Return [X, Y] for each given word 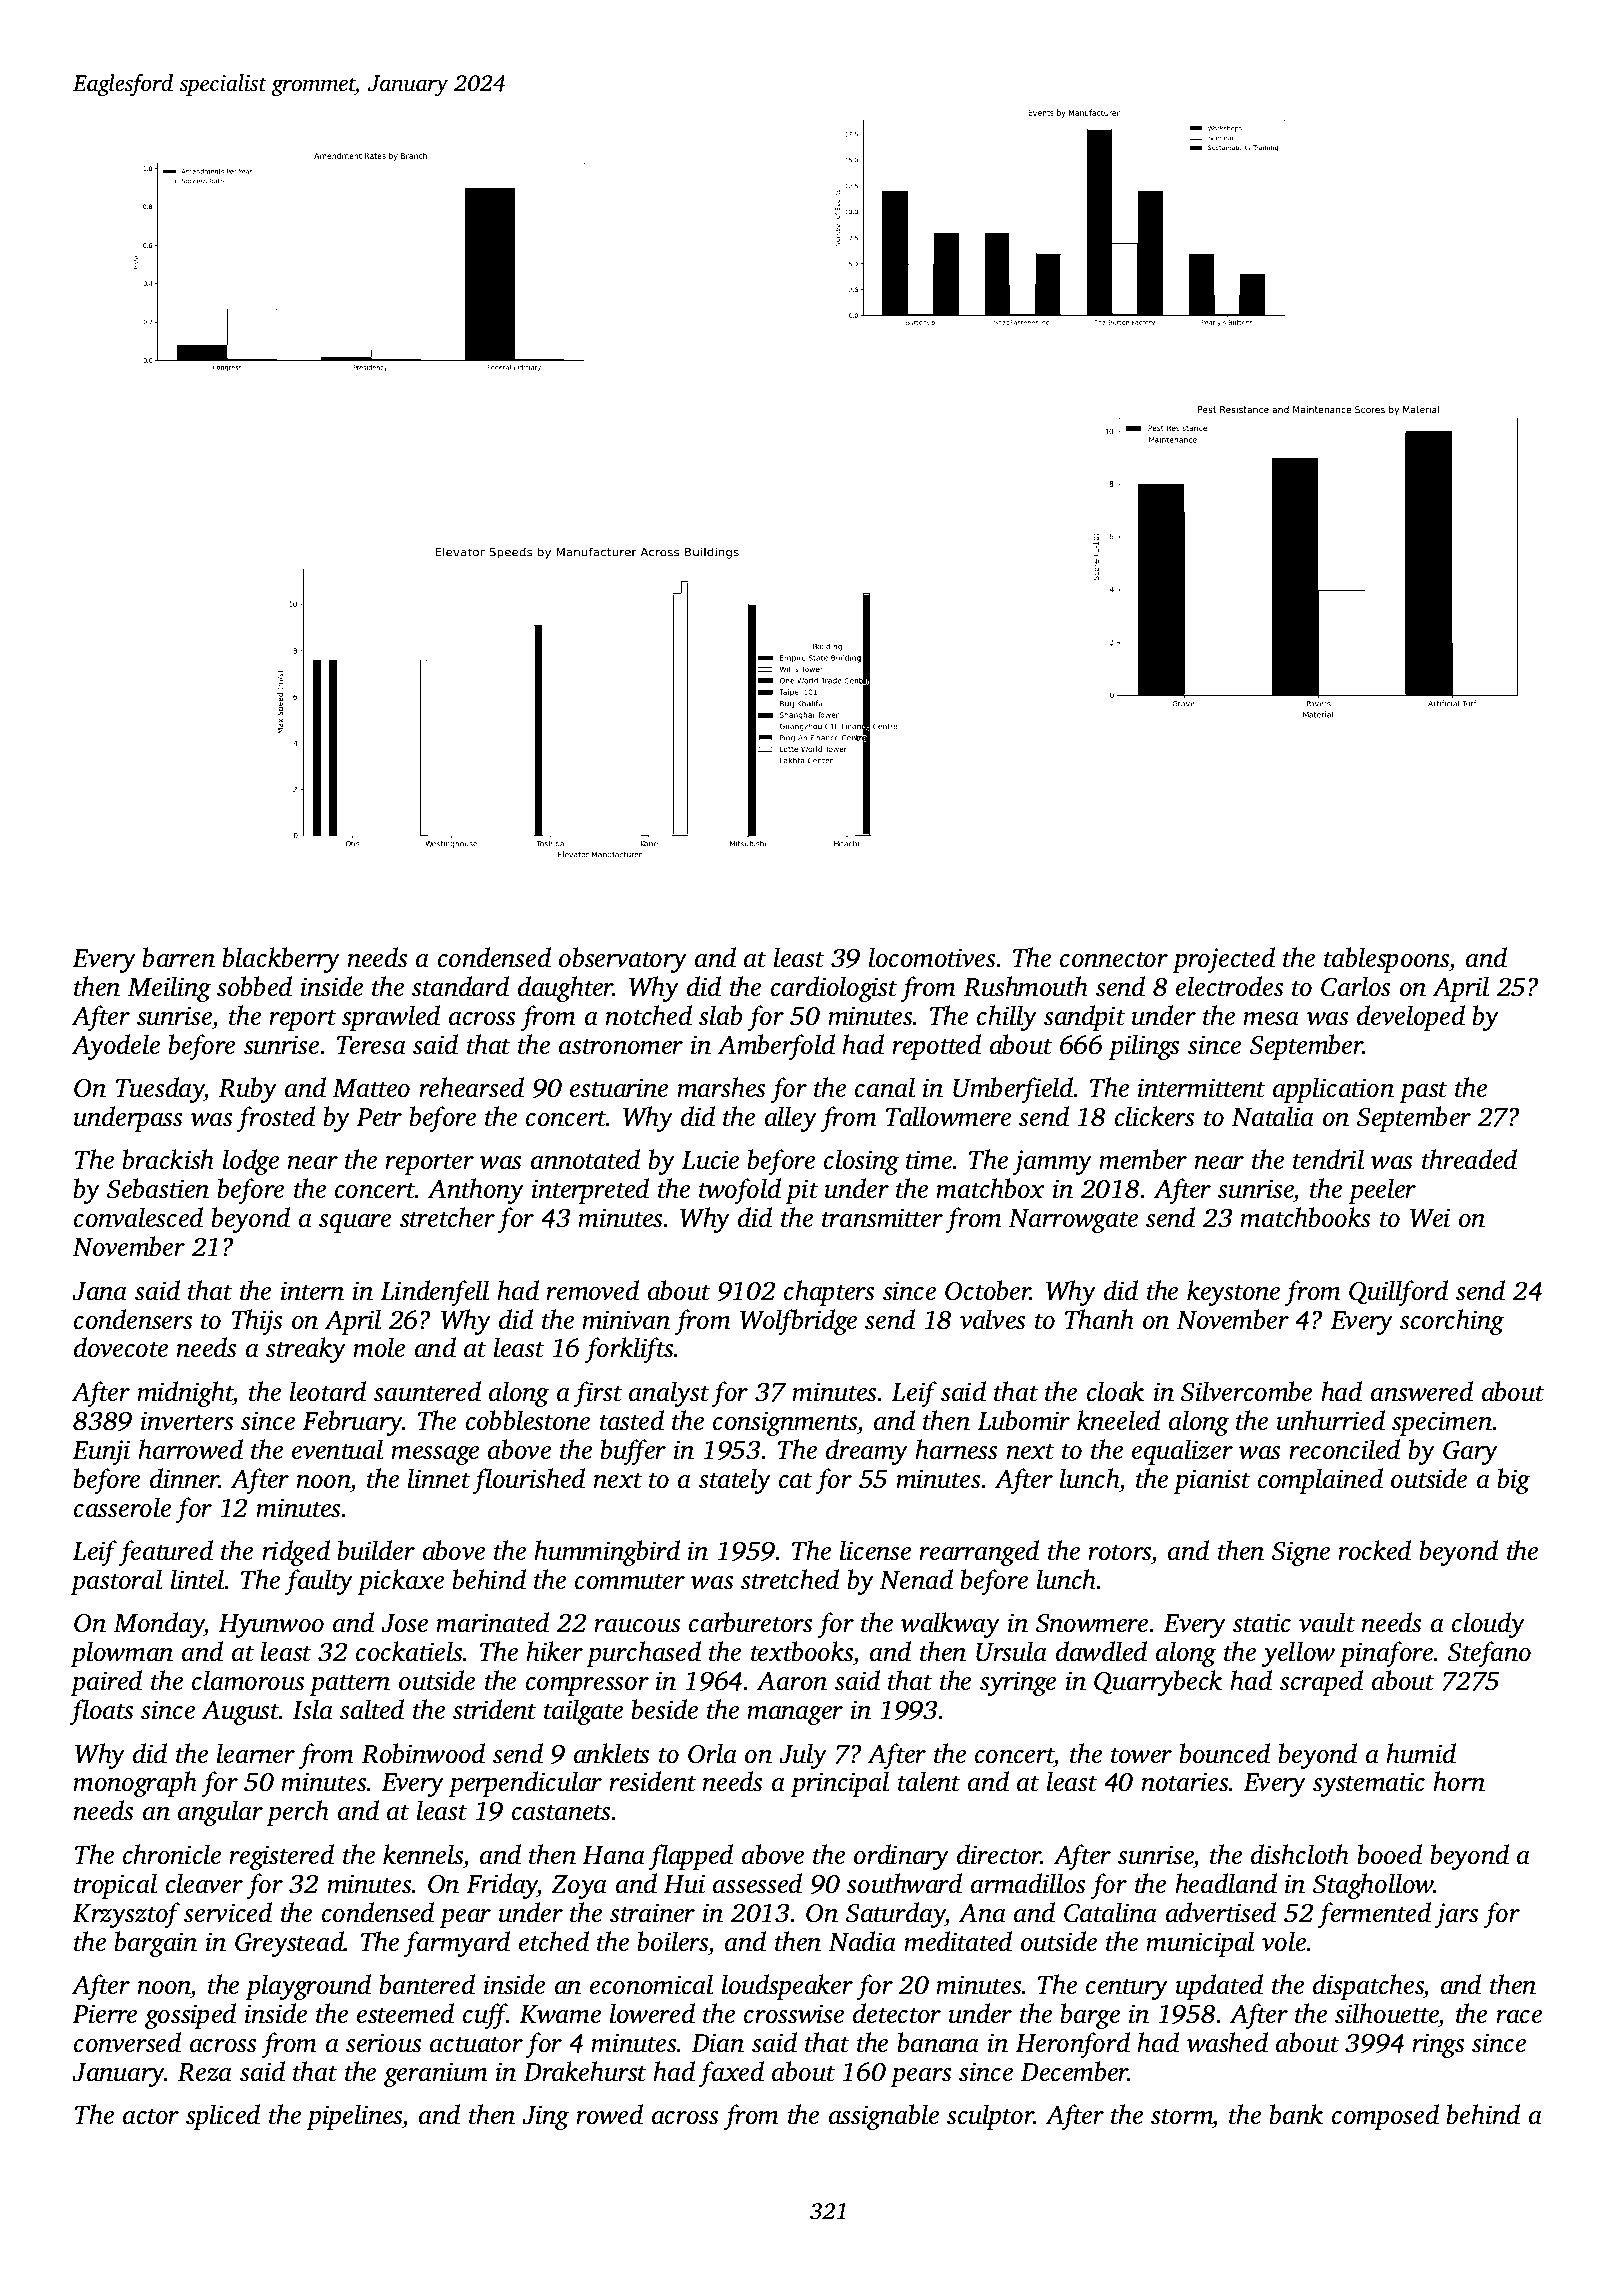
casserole [122, 1507]
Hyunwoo [271, 1626]
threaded [1469, 1159]
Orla [712, 1753]
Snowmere [1092, 1623]
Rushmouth [1025, 986]
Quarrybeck [1158, 1683]
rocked [1374, 1550]
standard [460, 986]
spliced [223, 2117]
